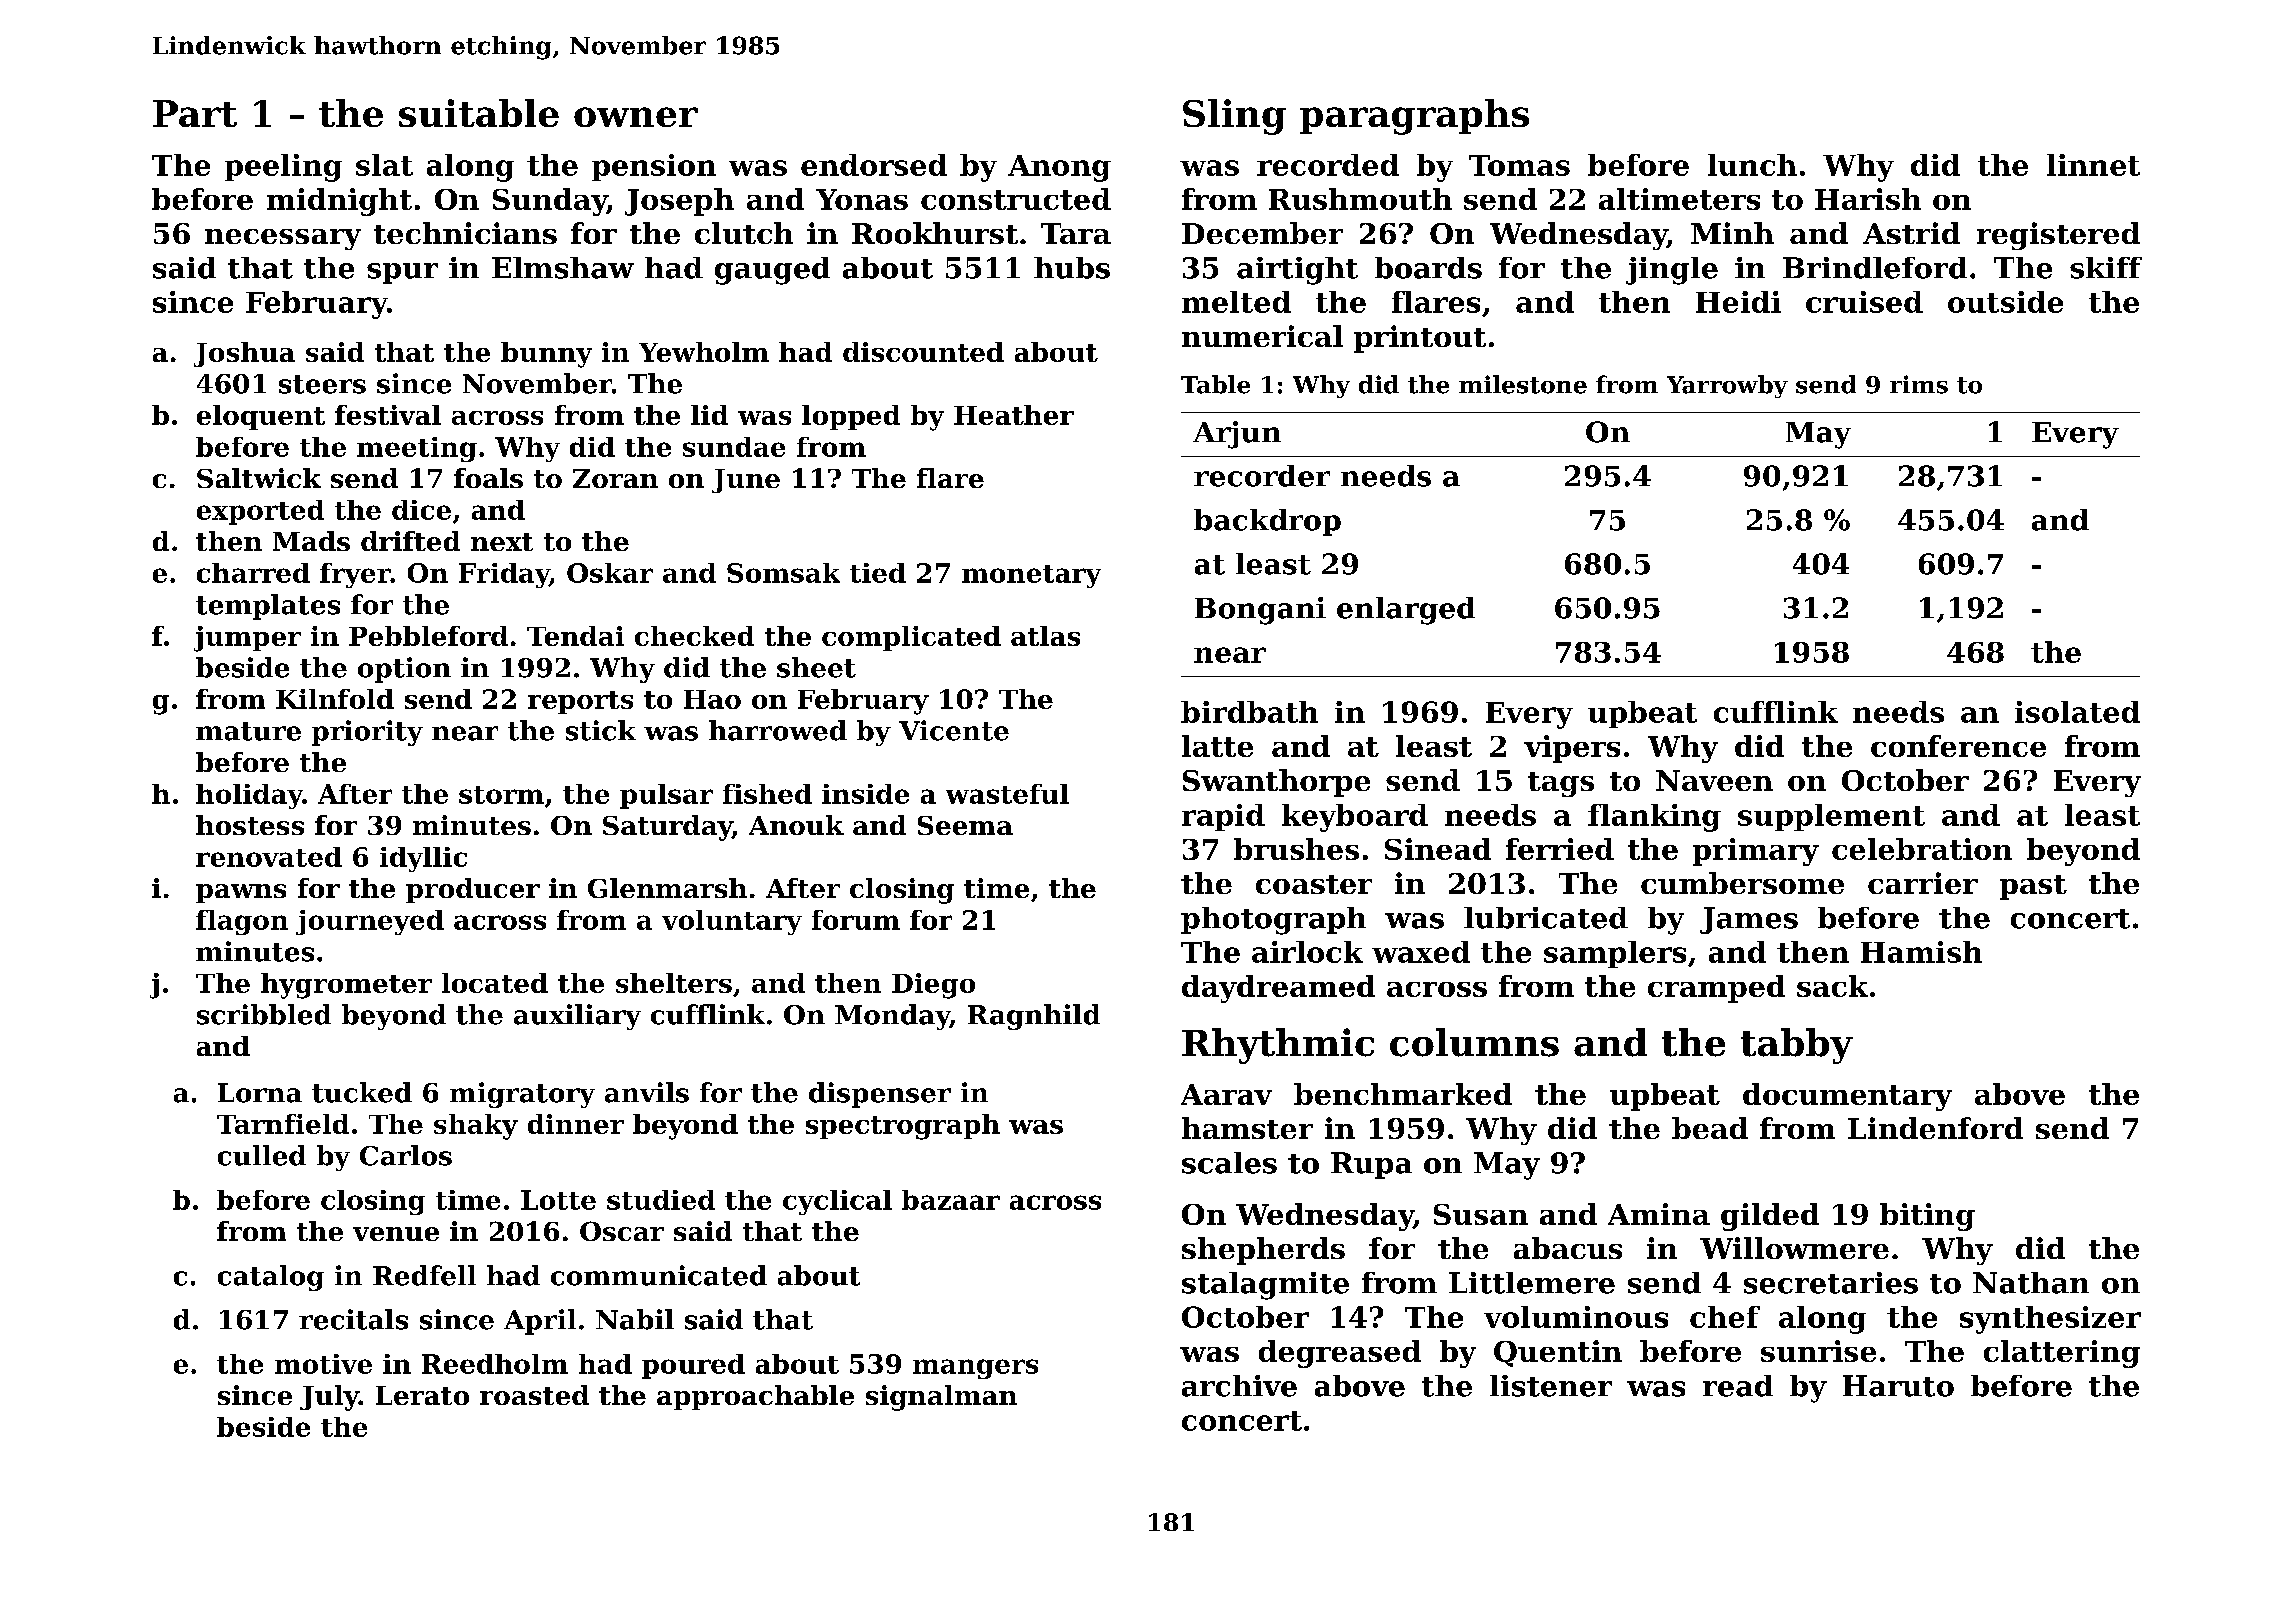 The image size is (2292, 1620). What do you see at coordinates (1234, 117) in the screenshot?
I see `Sling` at bounding box center [1234, 117].
